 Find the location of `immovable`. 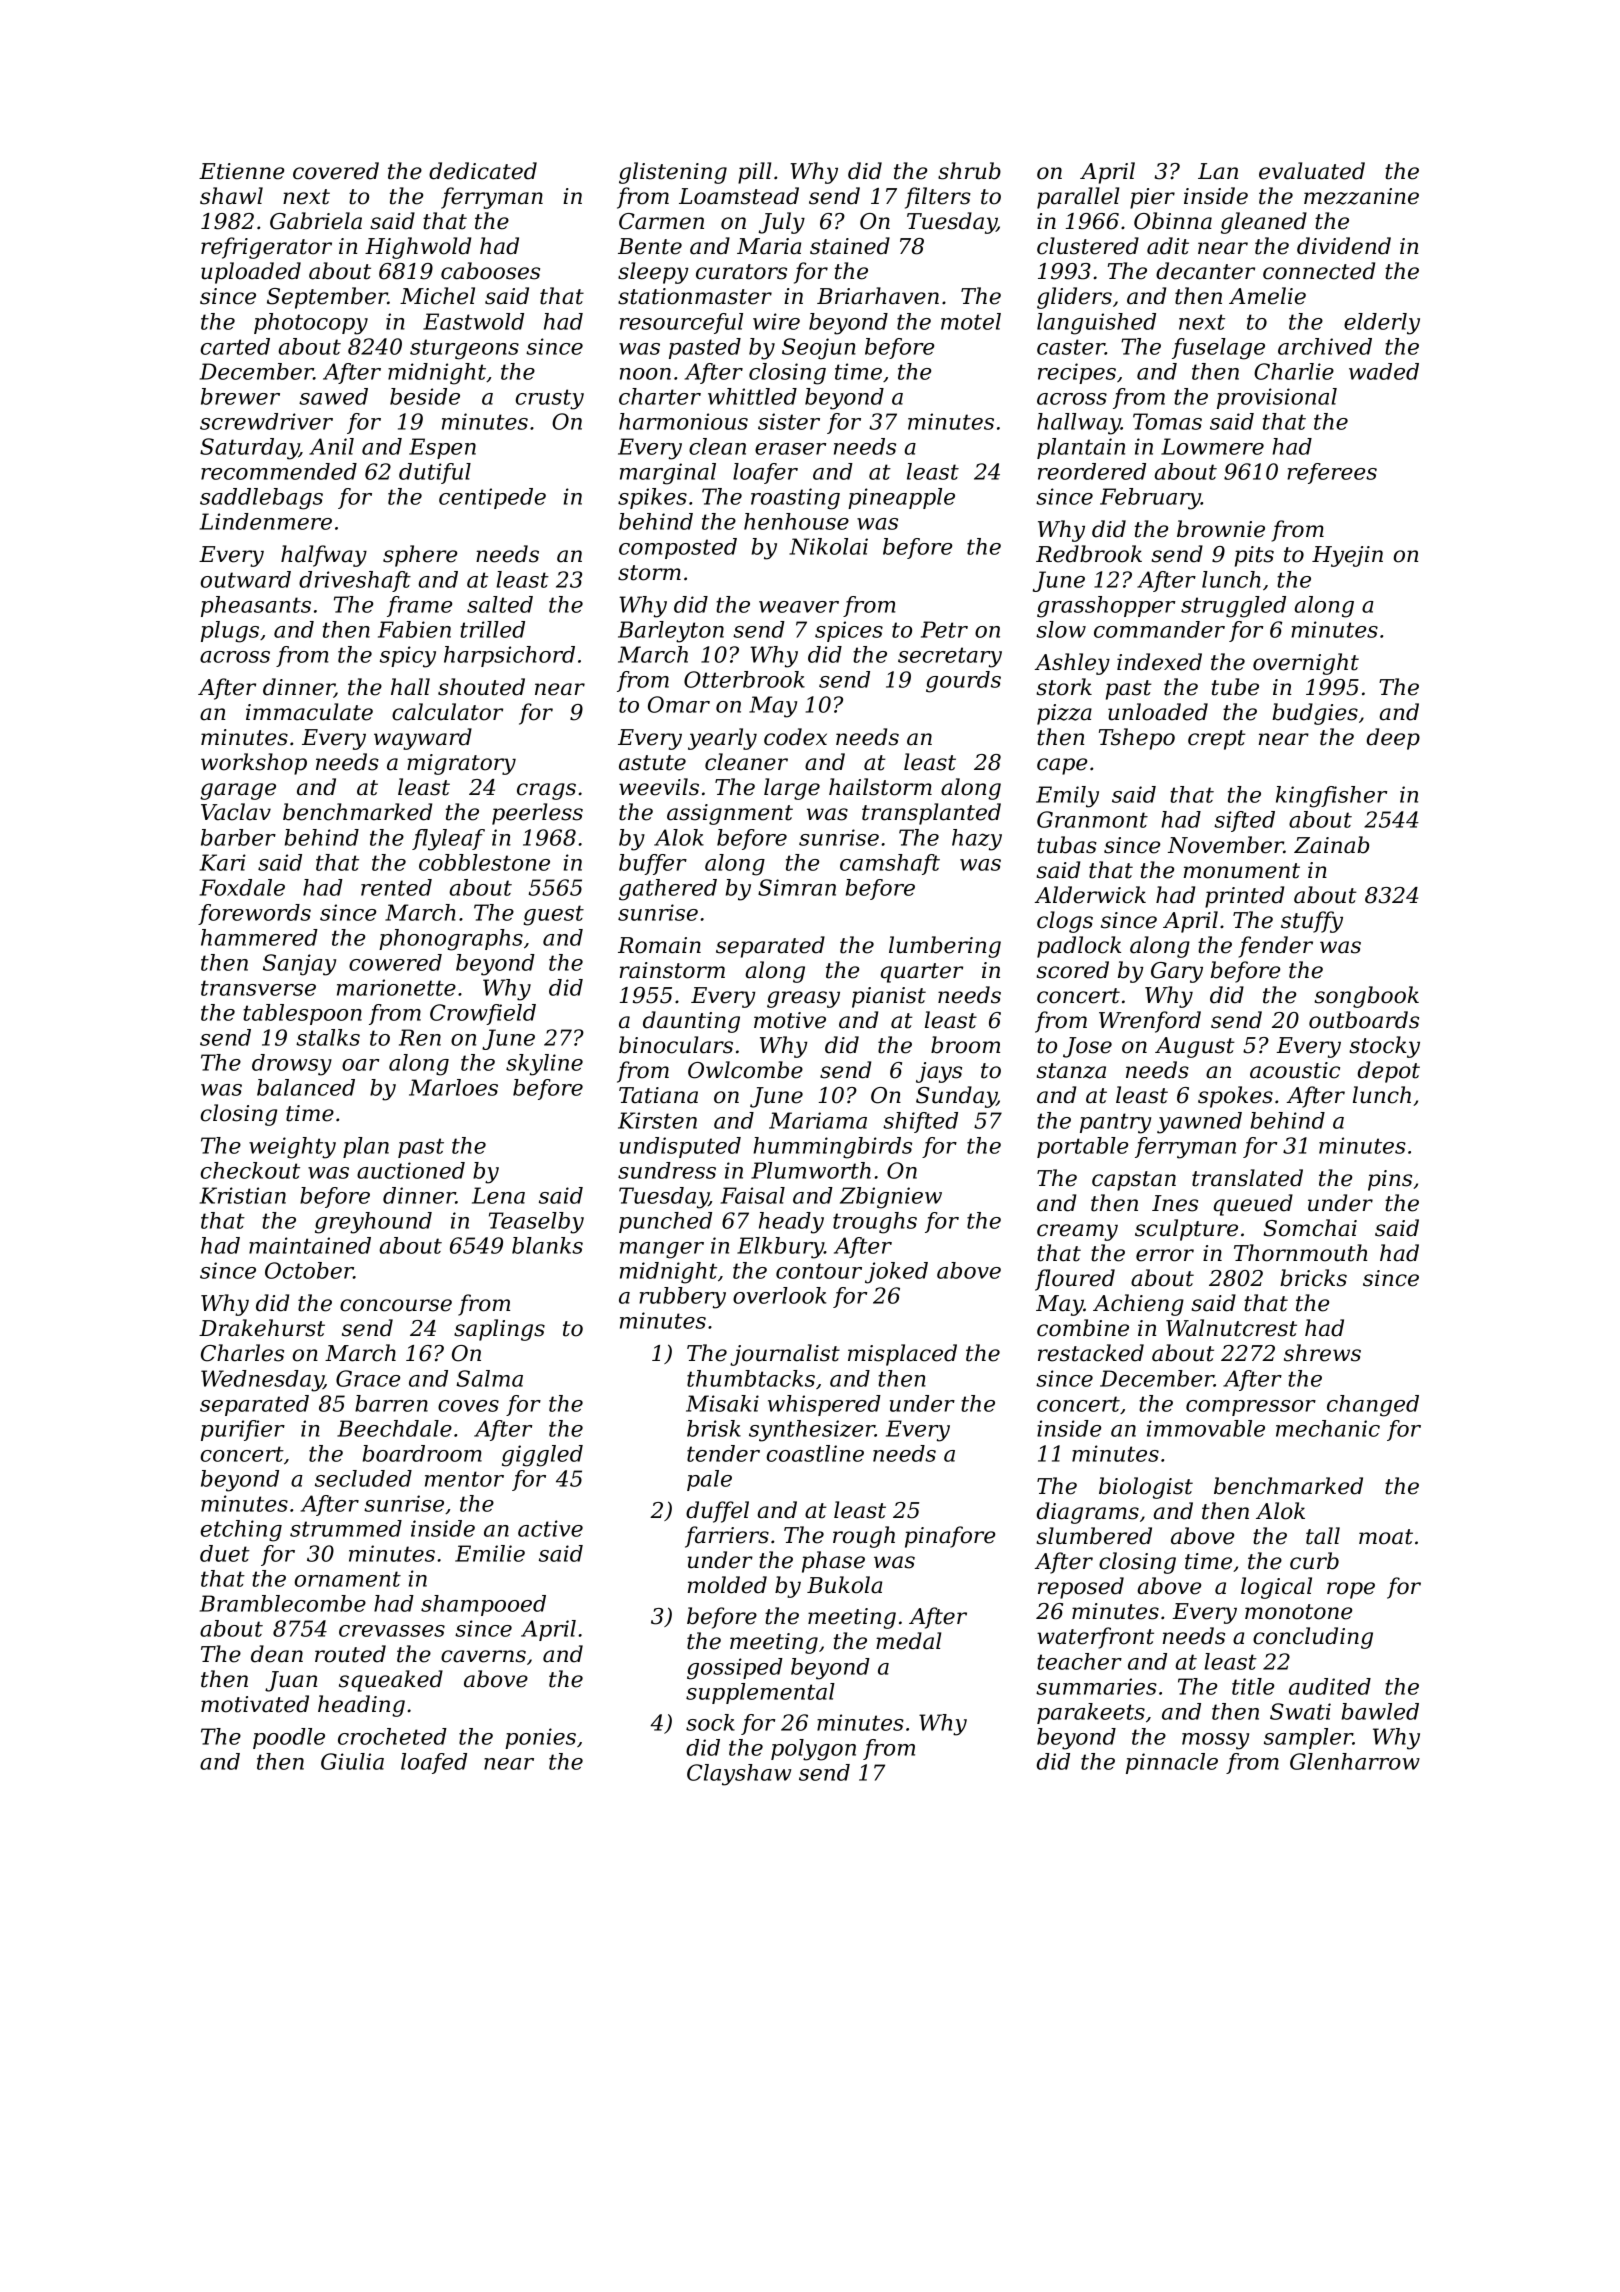

immovable is located at coordinates (1206, 1428).
